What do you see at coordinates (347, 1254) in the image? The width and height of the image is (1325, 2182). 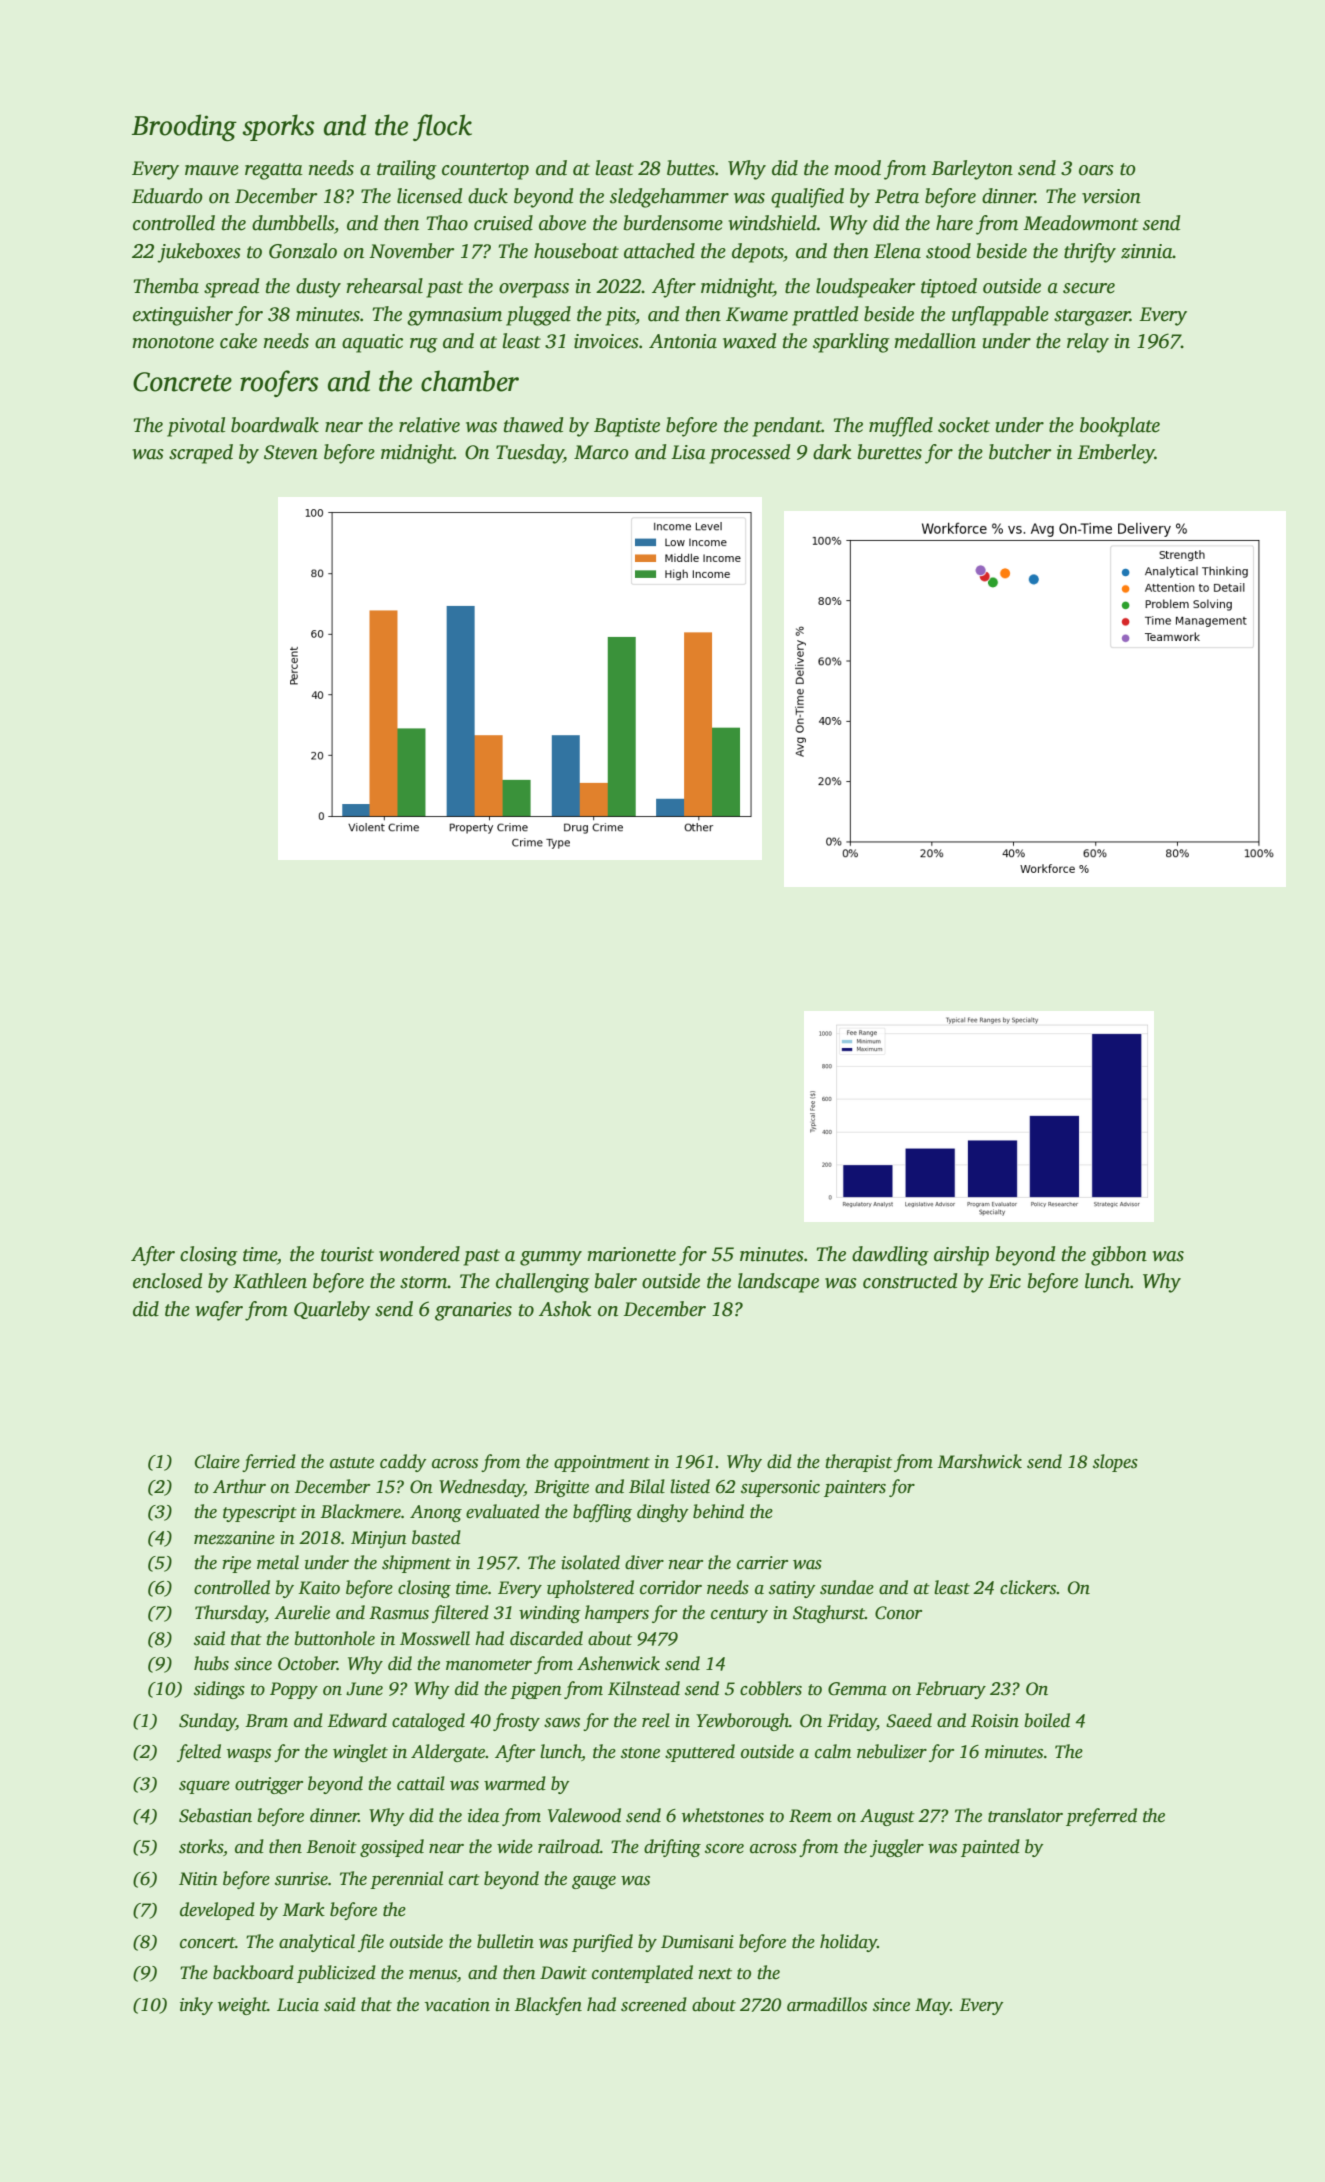 I see `tourist` at bounding box center [347, 1254].
